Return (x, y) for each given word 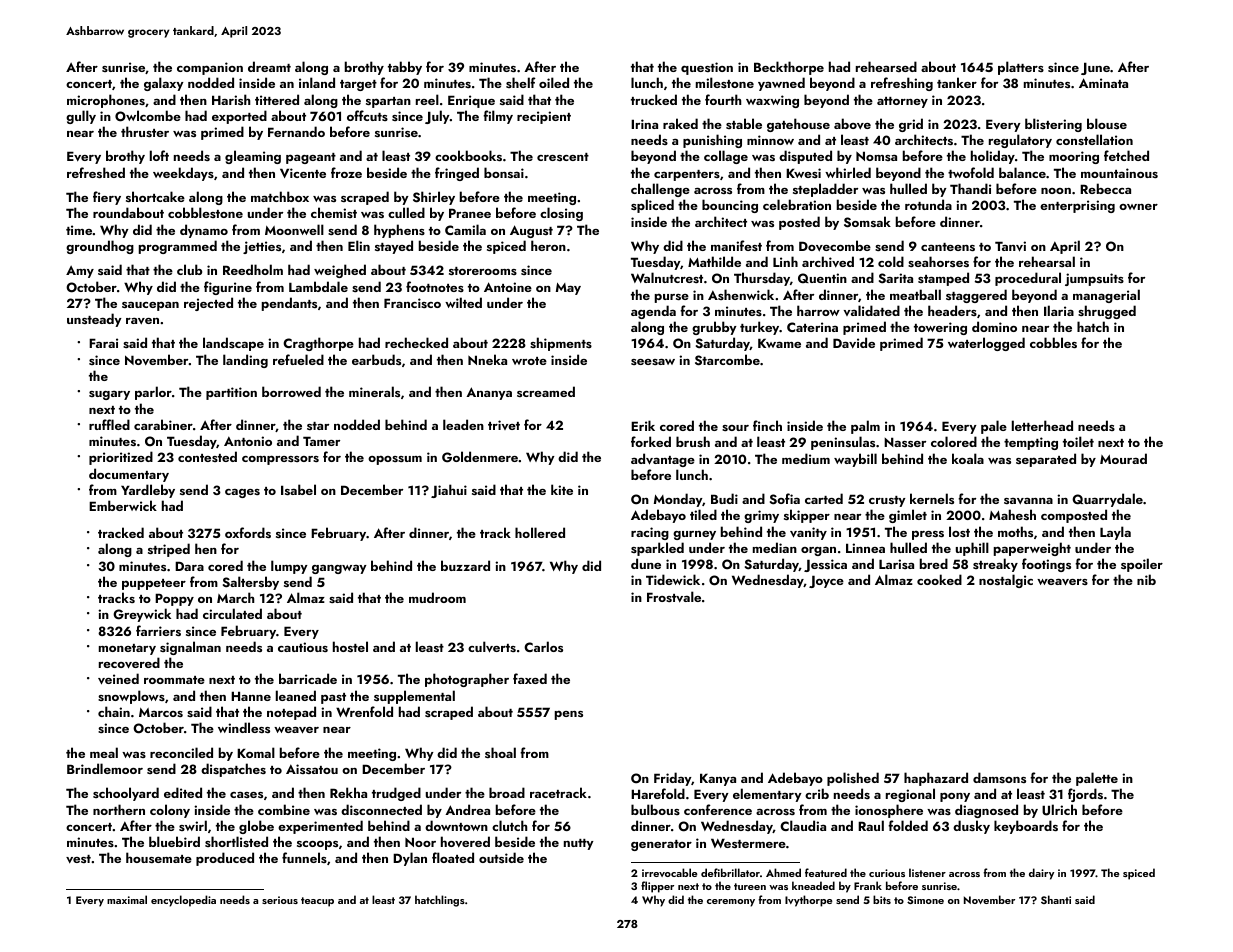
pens (569, 715)
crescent (563, 157)
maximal (127, 899)
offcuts (367, 115)
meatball (915, 294)
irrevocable (669, 872)
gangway (339, 569)
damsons (999, 777)
